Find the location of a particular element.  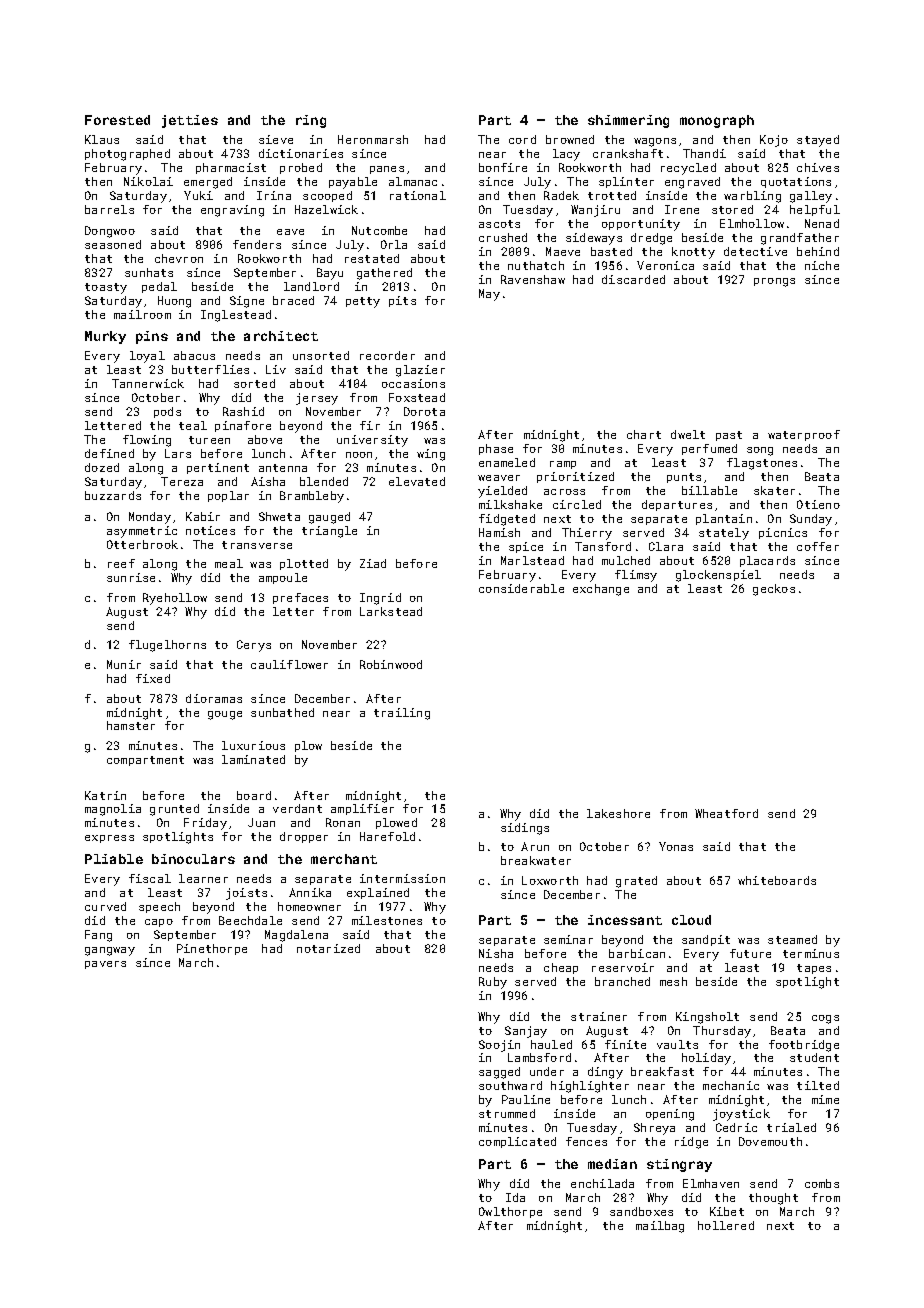

Forested is located at coordinates (117, 120).
